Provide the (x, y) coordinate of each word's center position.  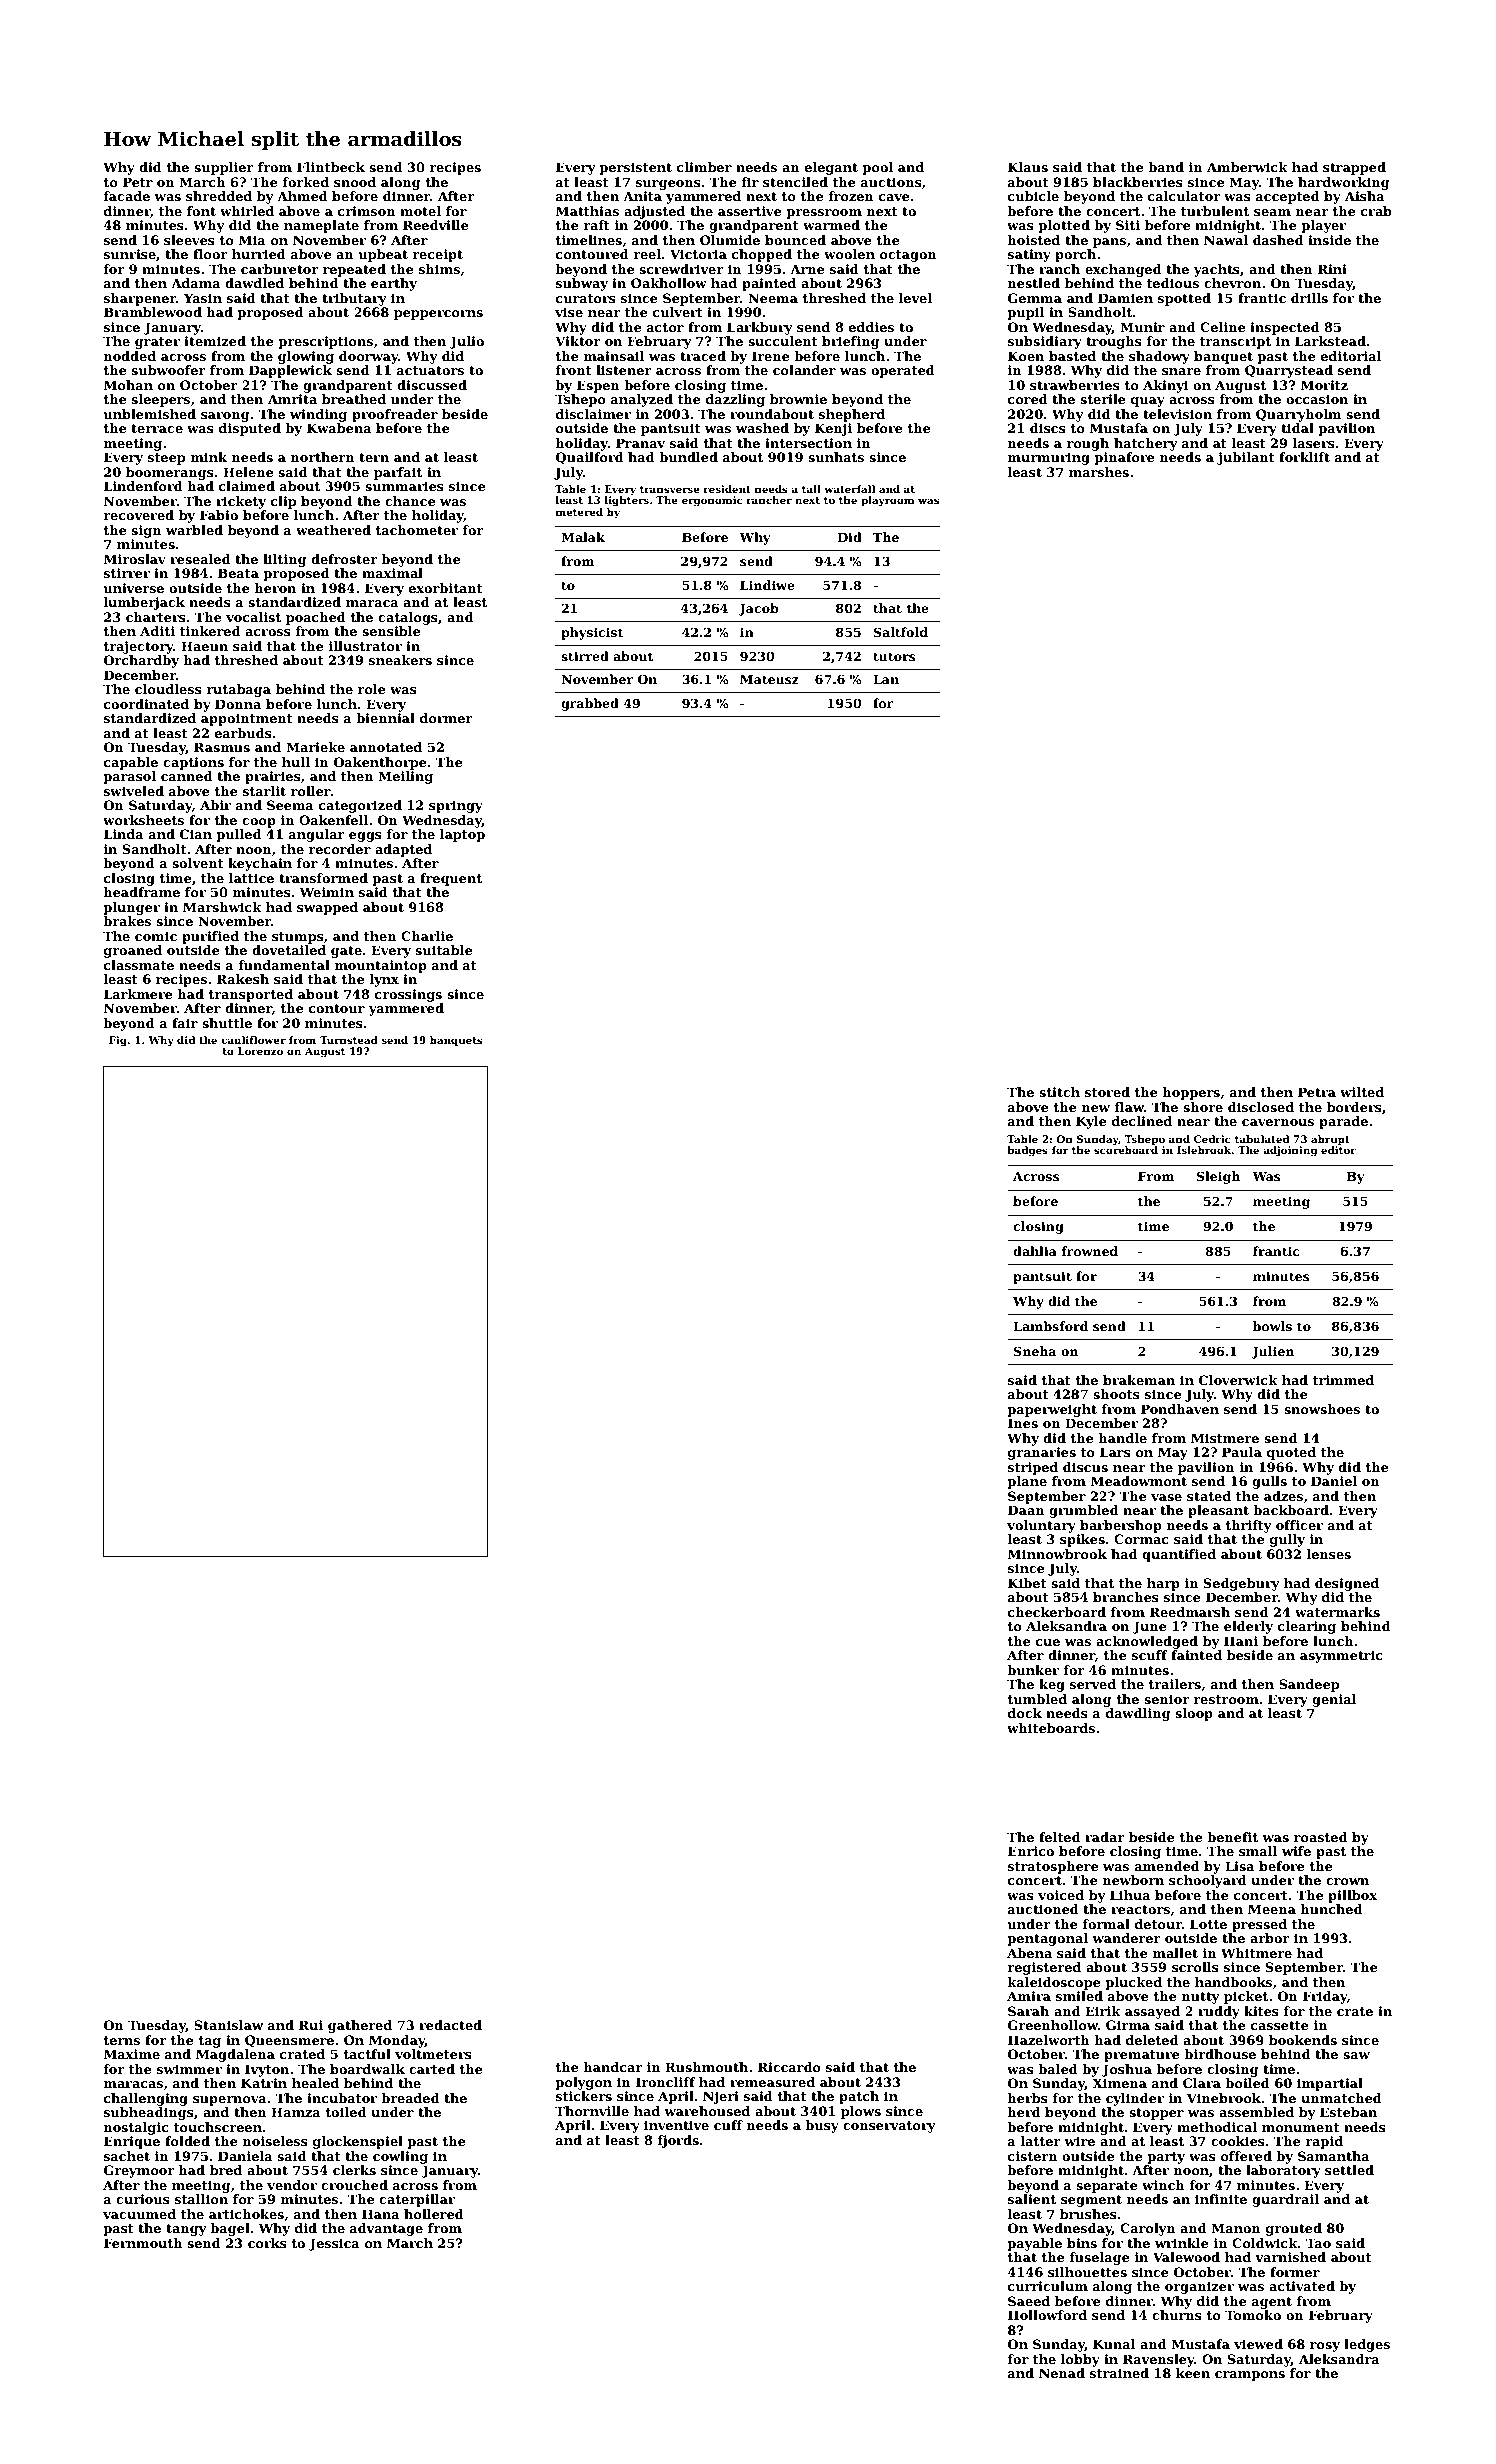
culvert (678, 312)
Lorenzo (260, 1051)
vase (1166, 1497)
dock (1025, 1713)
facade (127, 196)
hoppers (1191, 1093)
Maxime (132, 2054)
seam (1272, 212)
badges (1027, 1151)
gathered (360, 2026)
